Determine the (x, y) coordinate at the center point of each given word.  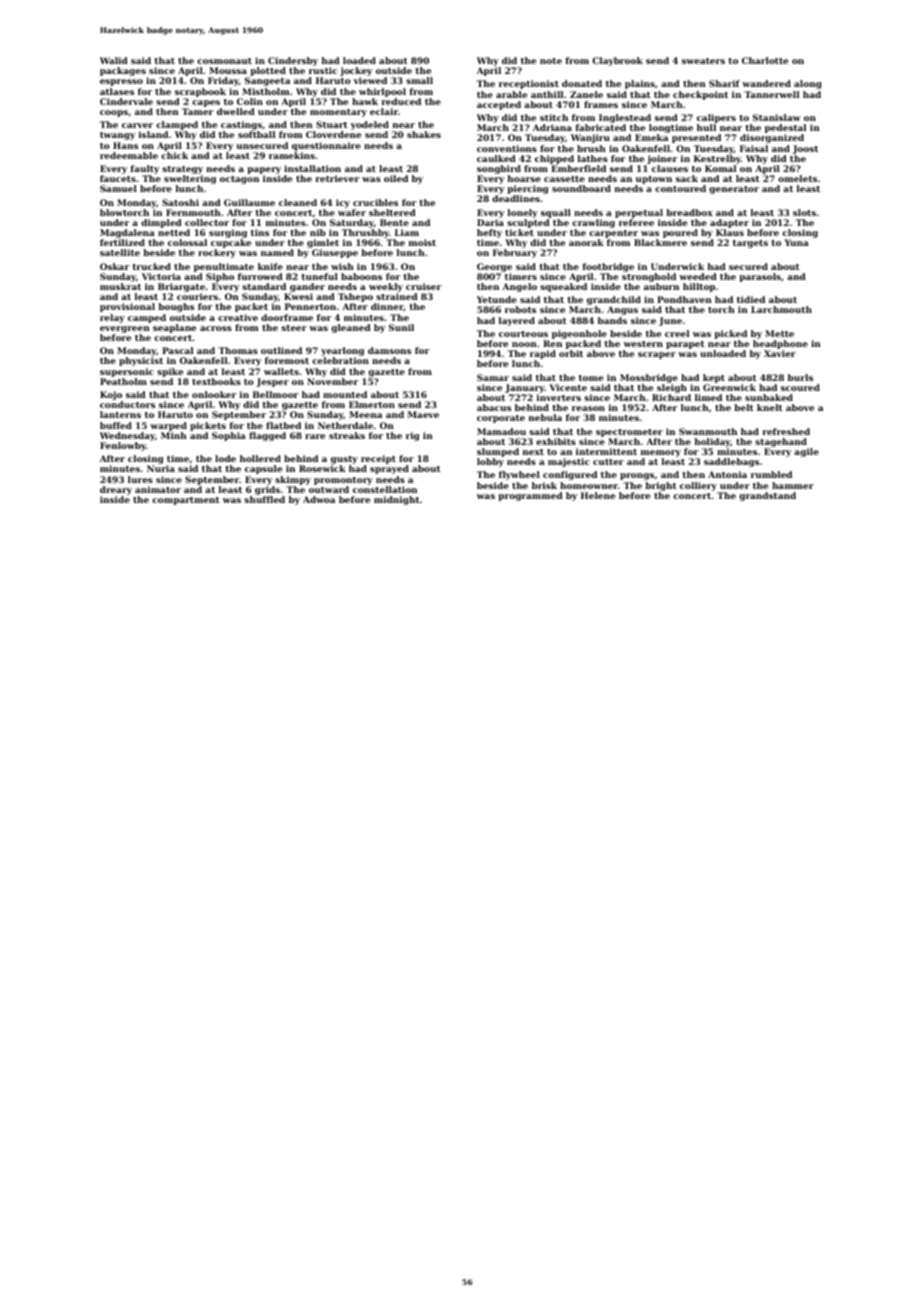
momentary (338, 113)
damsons (389, 350)
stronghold (649, 277)
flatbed (283, 425)
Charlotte (765, 60)
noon (524, 344)
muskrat (120, 286)
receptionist (529, 84)
